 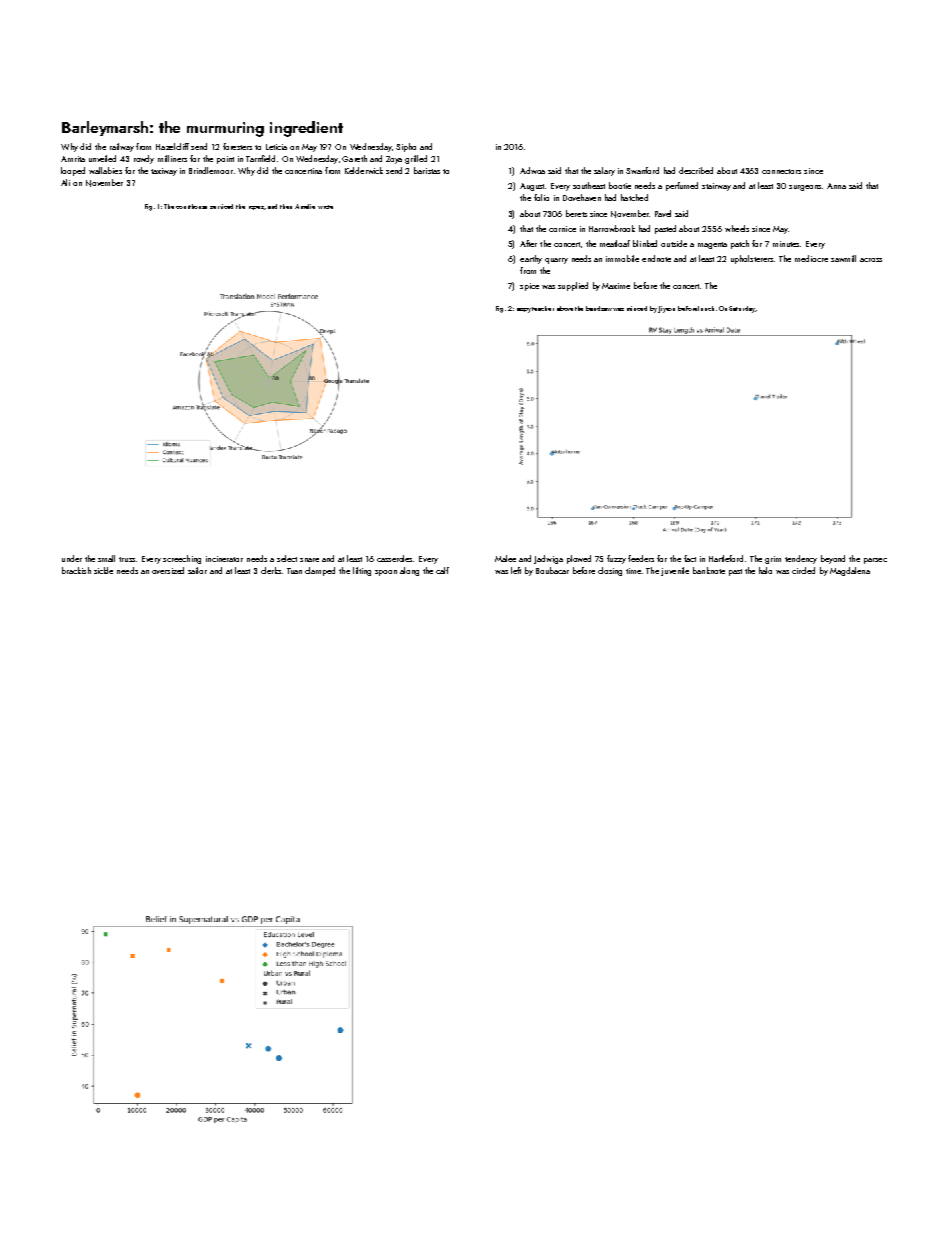 I want to click on sailor, so click(x=197, y=570).
